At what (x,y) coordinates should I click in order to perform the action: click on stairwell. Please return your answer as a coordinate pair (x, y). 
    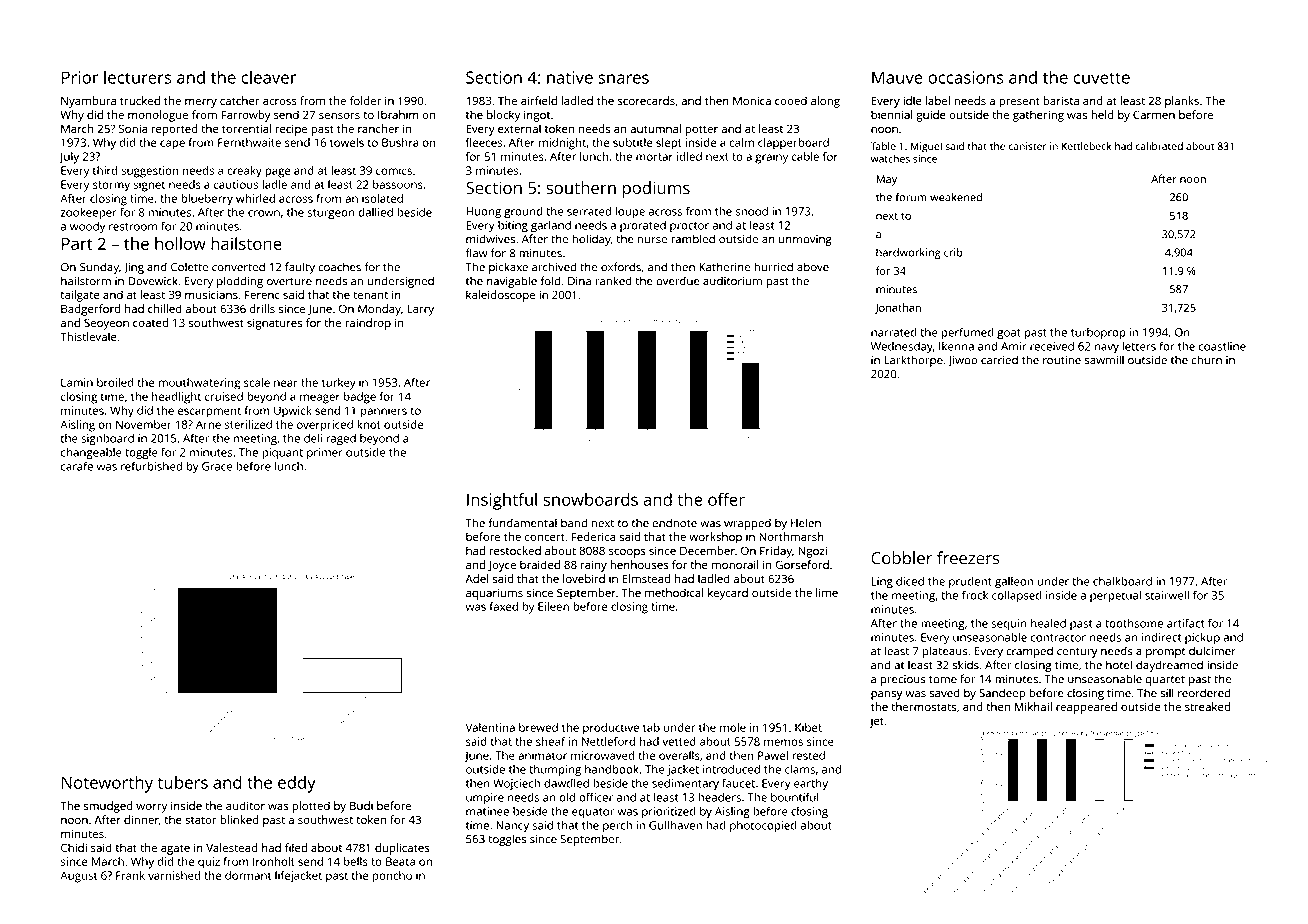
    Looking at the image, I should click on (1167, 595).
